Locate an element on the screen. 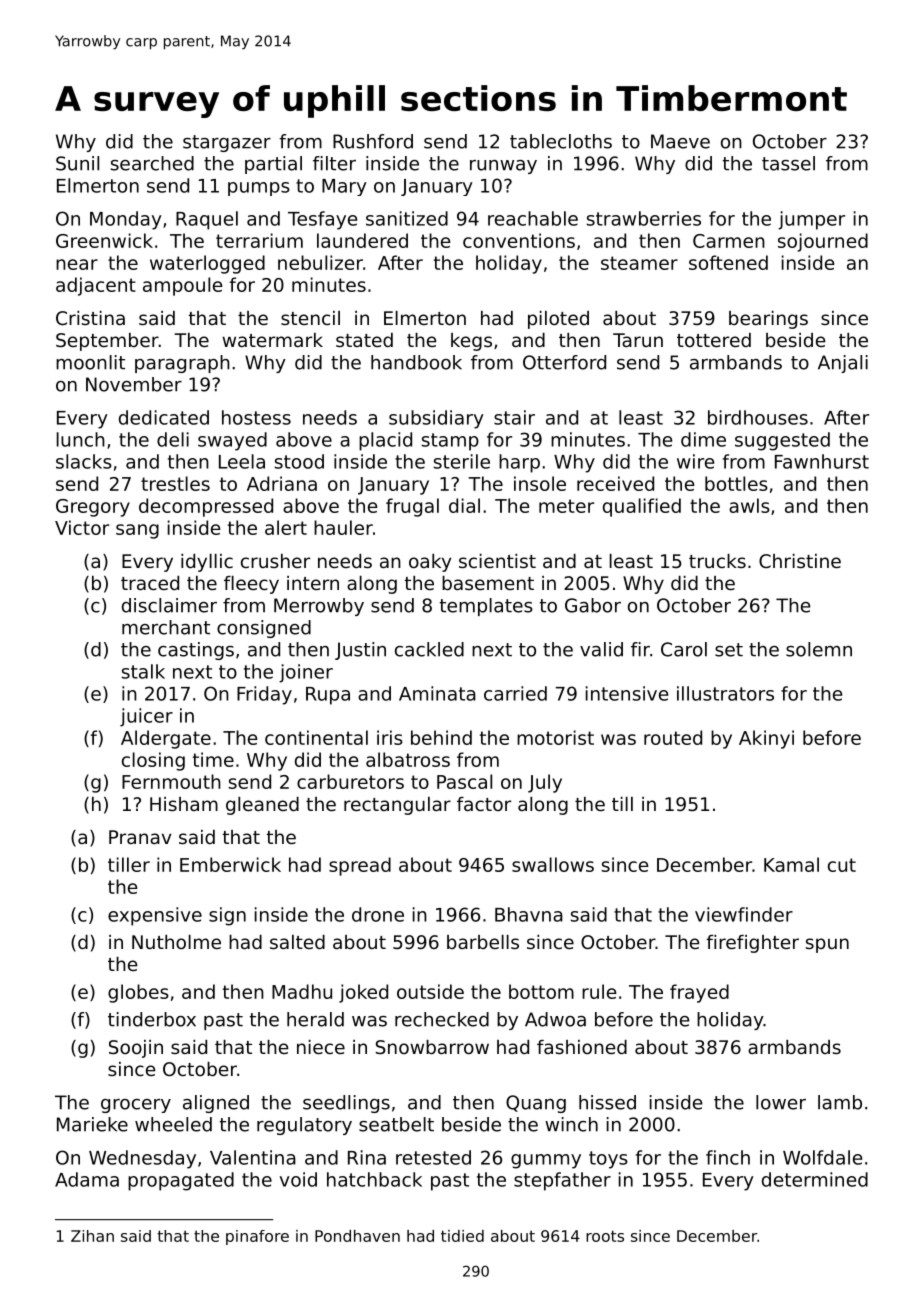 The width and height of the screenshot is (924, 1311). Emberwick is located at coordinates (230, 864).
